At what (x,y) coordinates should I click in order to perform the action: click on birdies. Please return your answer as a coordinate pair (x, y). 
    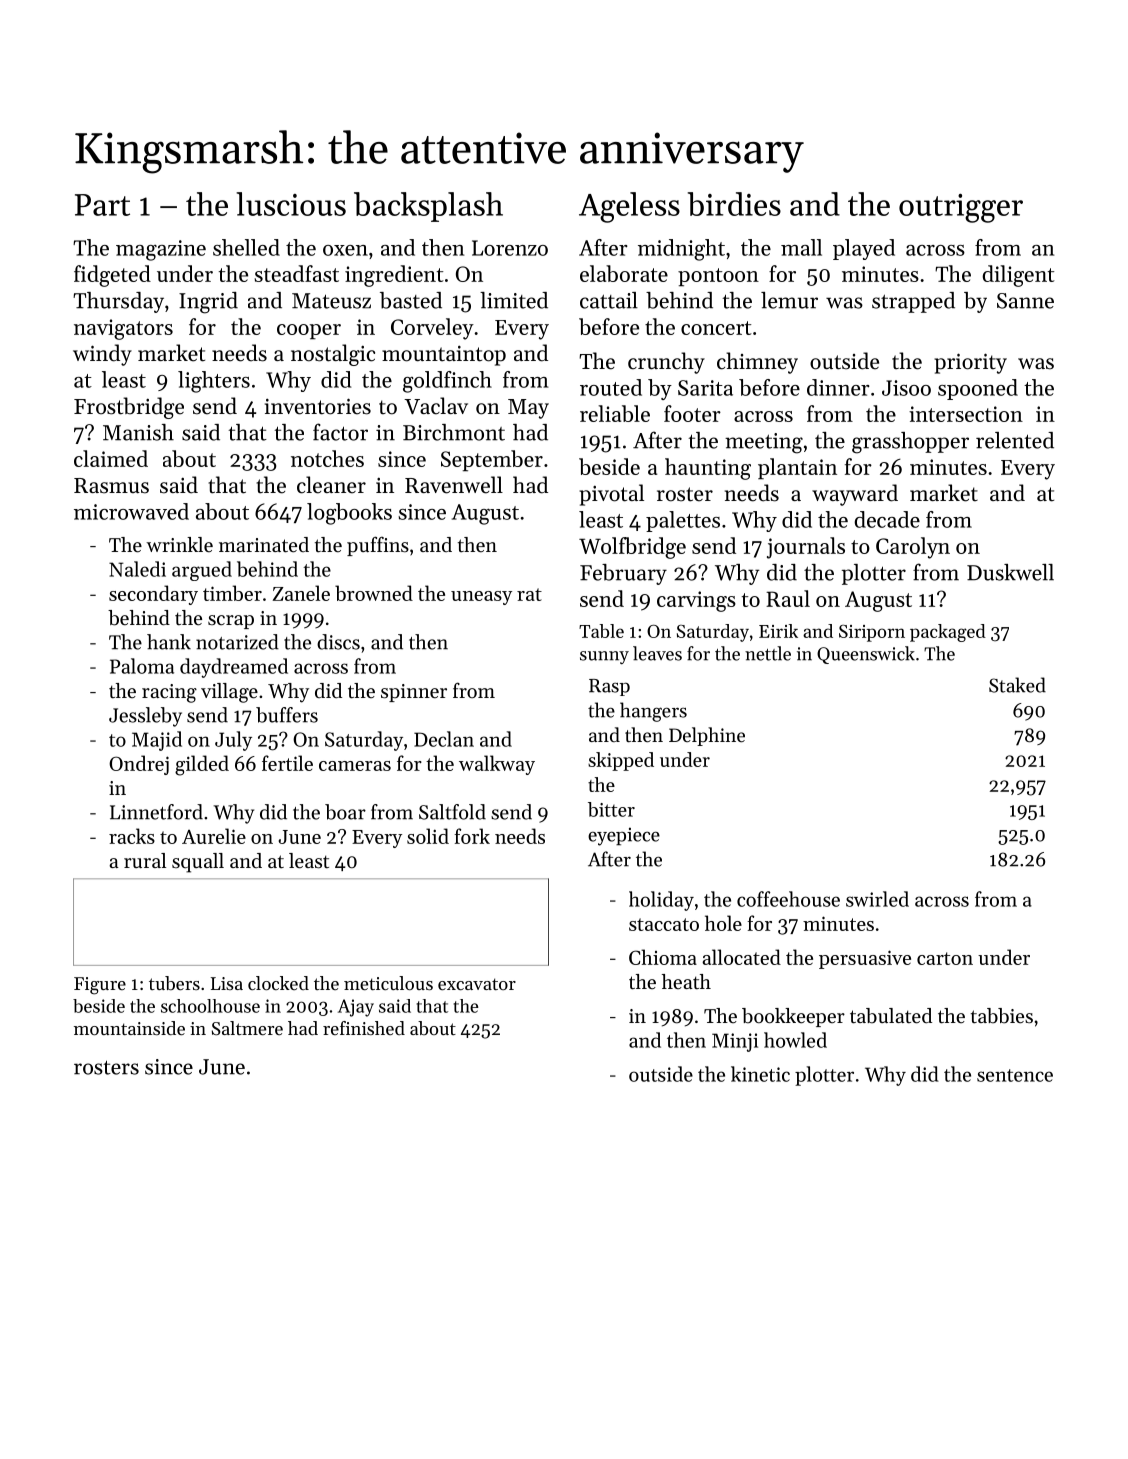
    Looking at the image, I should click on (734, 204).
